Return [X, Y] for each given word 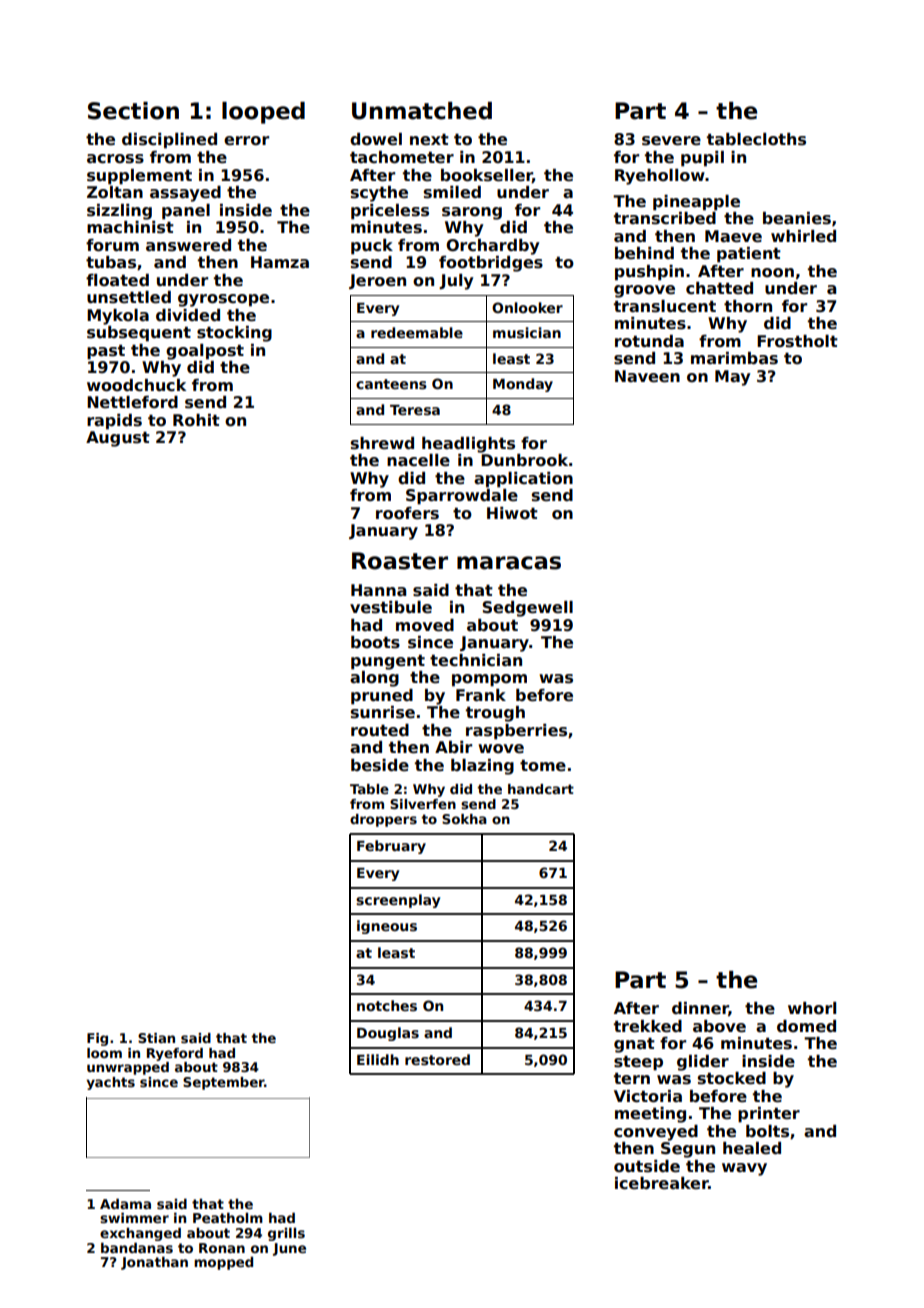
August [118, 439]
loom [104, 1053]
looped [263, 113]
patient [749, 255]
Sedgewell [527, 609]
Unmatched [422, 111]
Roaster [400, 561]
